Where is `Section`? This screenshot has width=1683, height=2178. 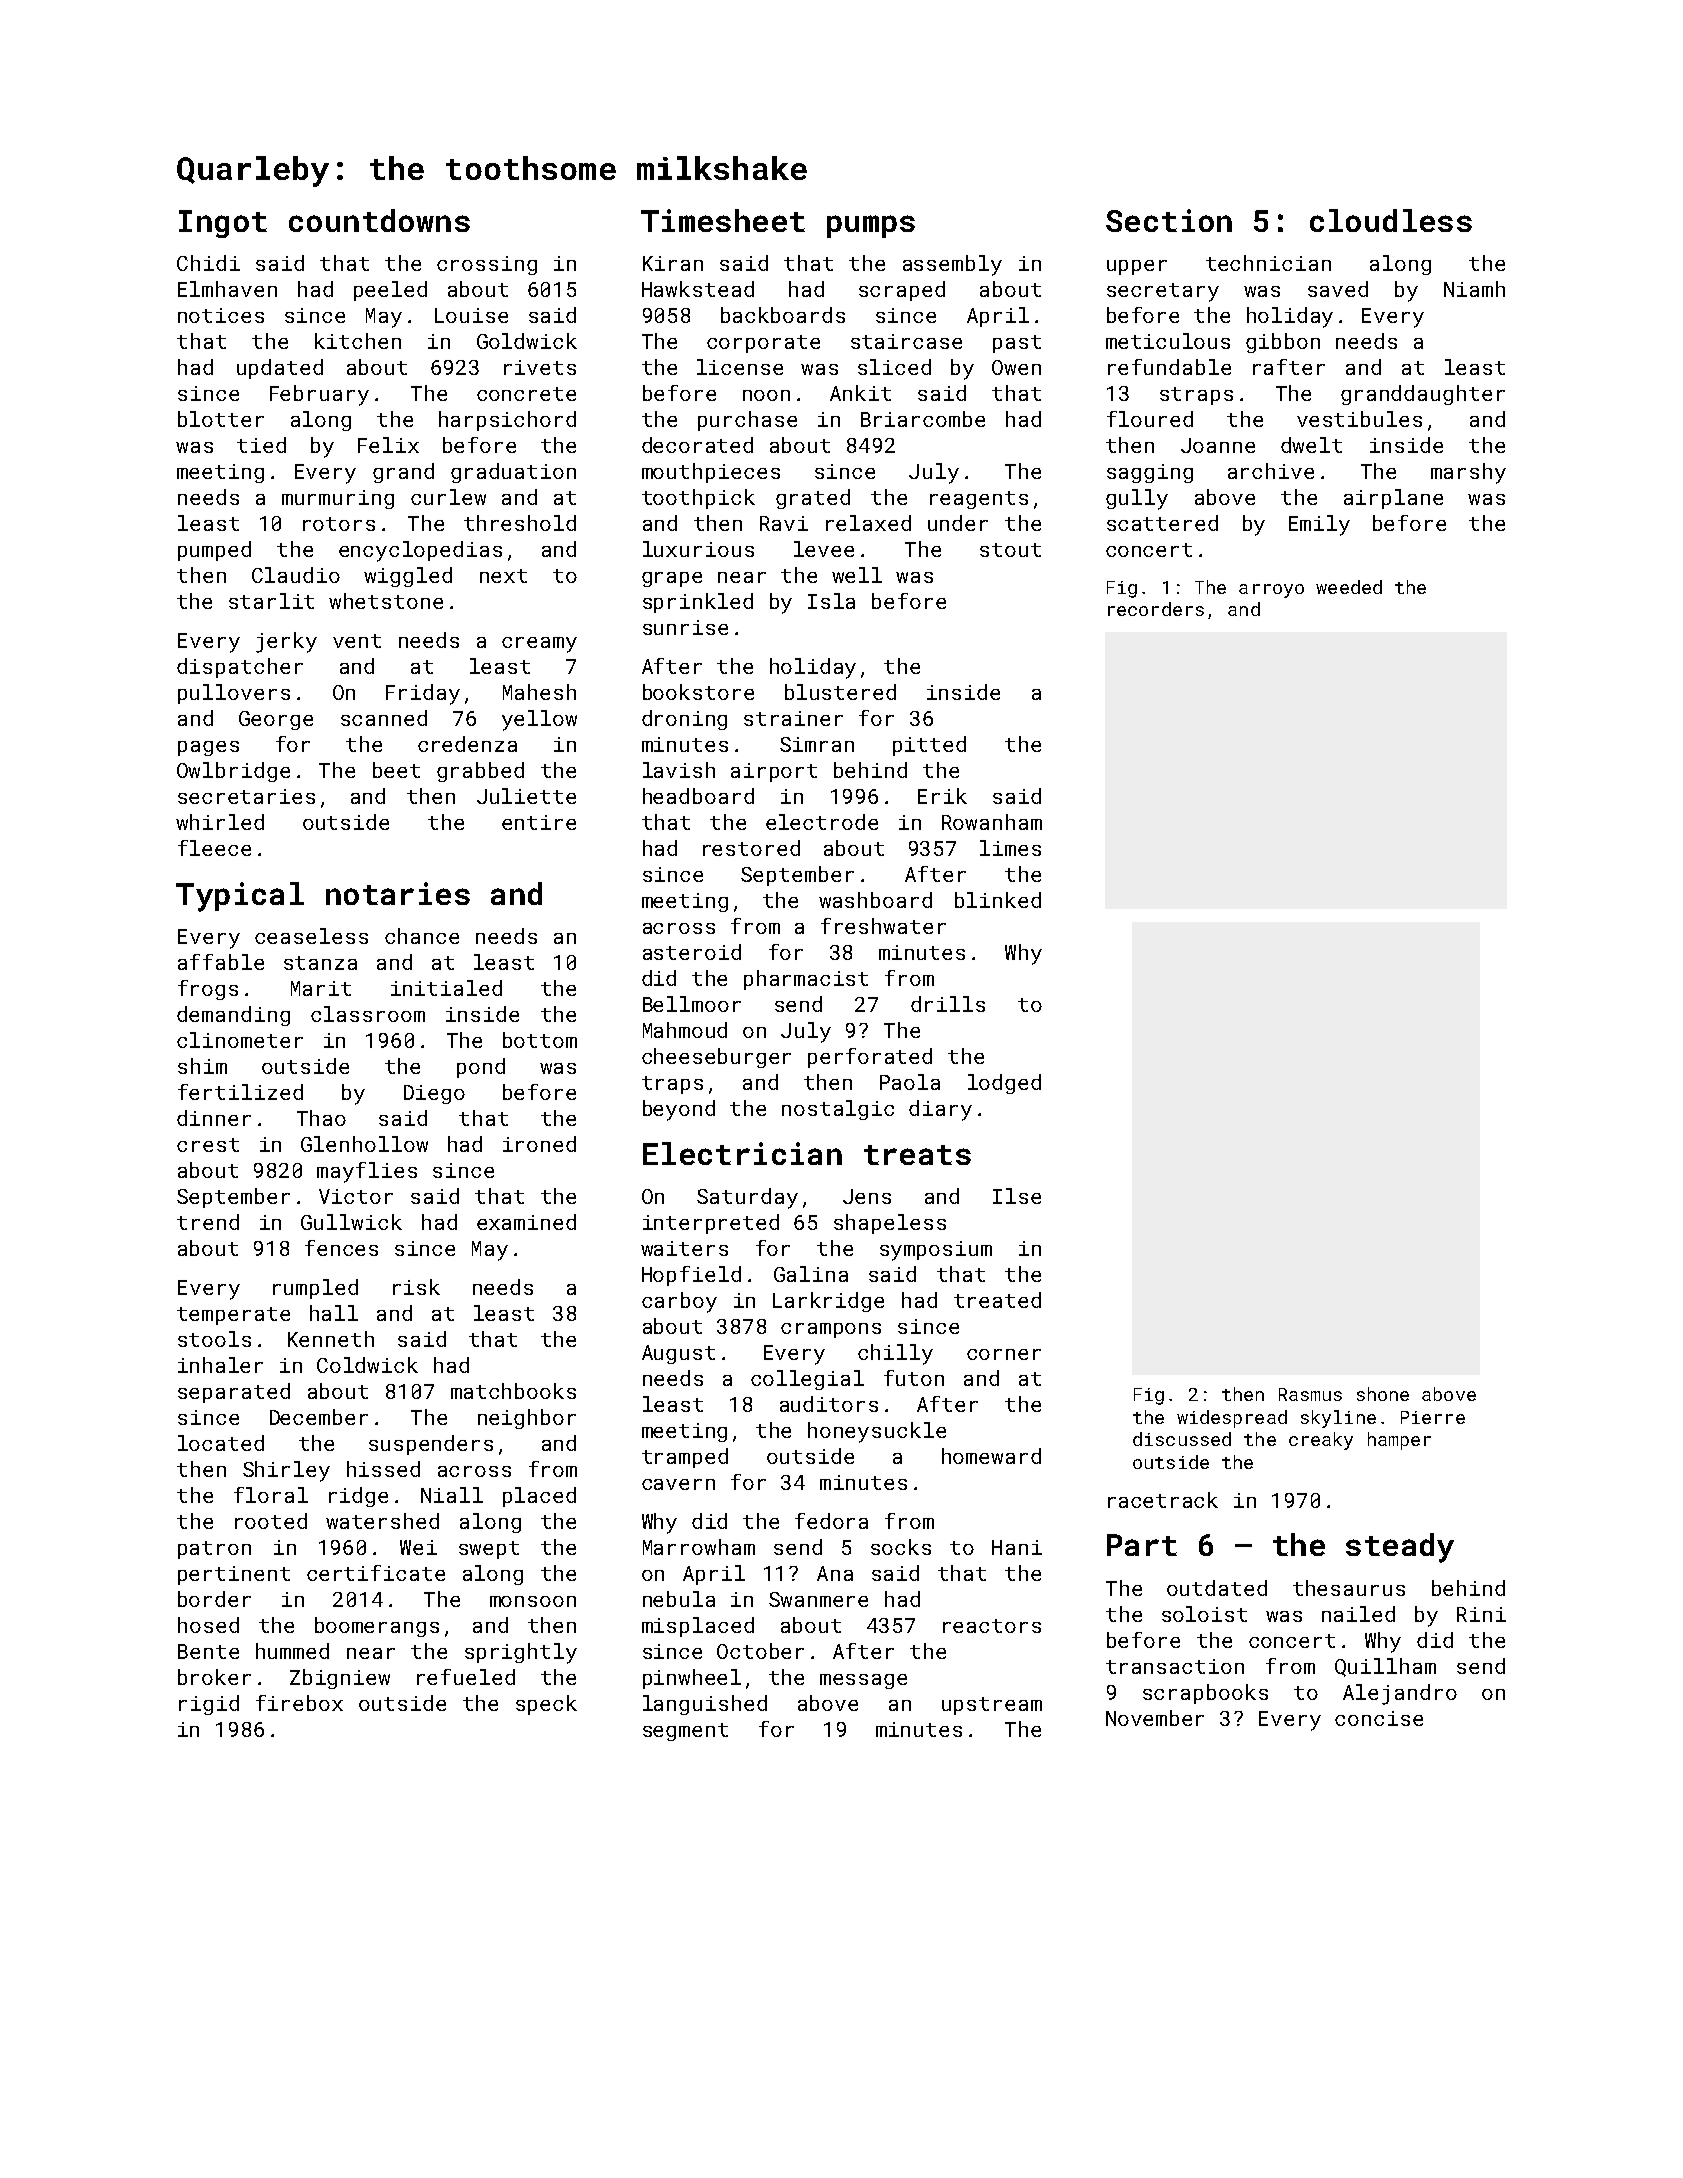 Section is located at coordinates (1169, 220).
